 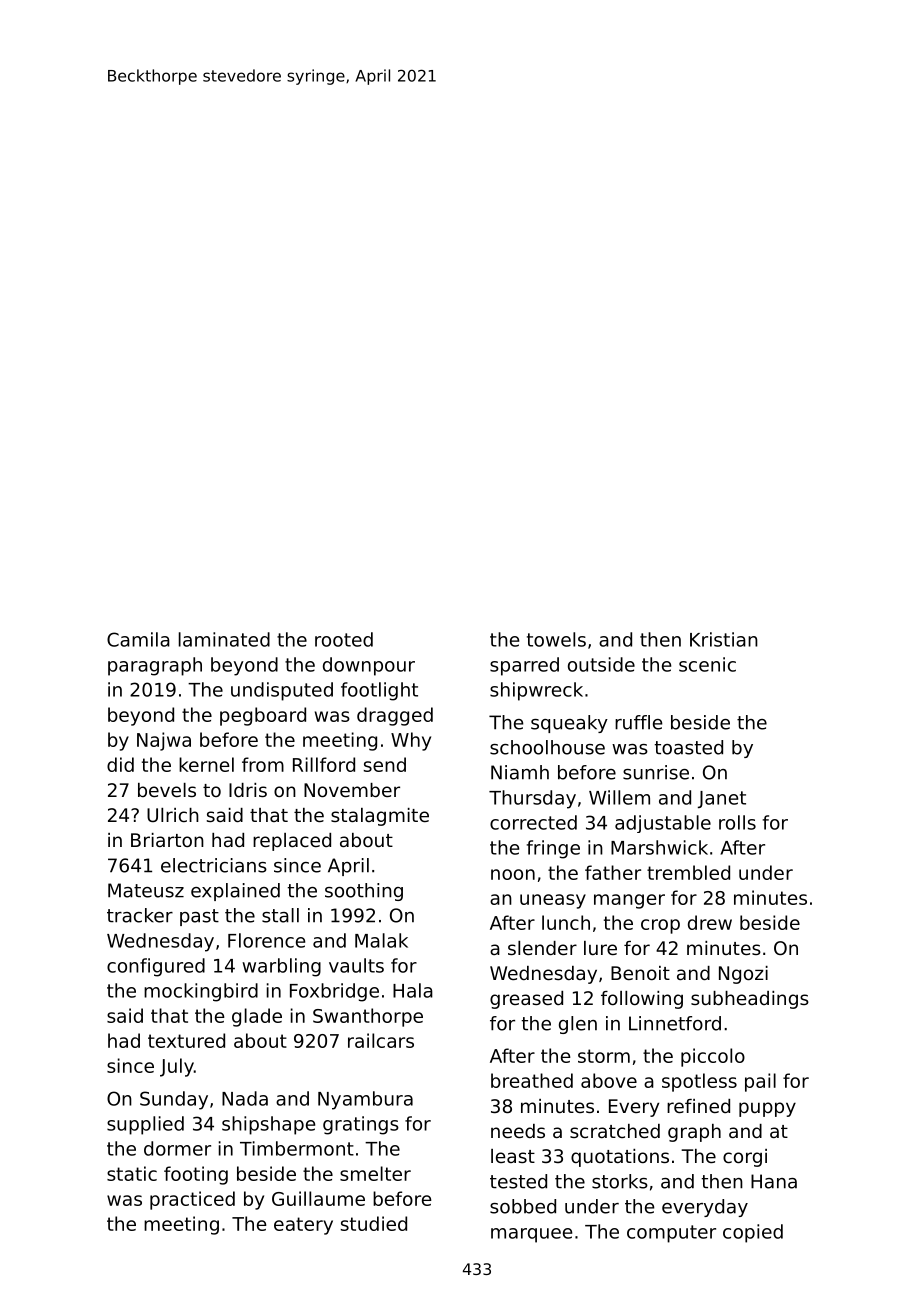 I want to click on slender, so click(x=542, y=948).
